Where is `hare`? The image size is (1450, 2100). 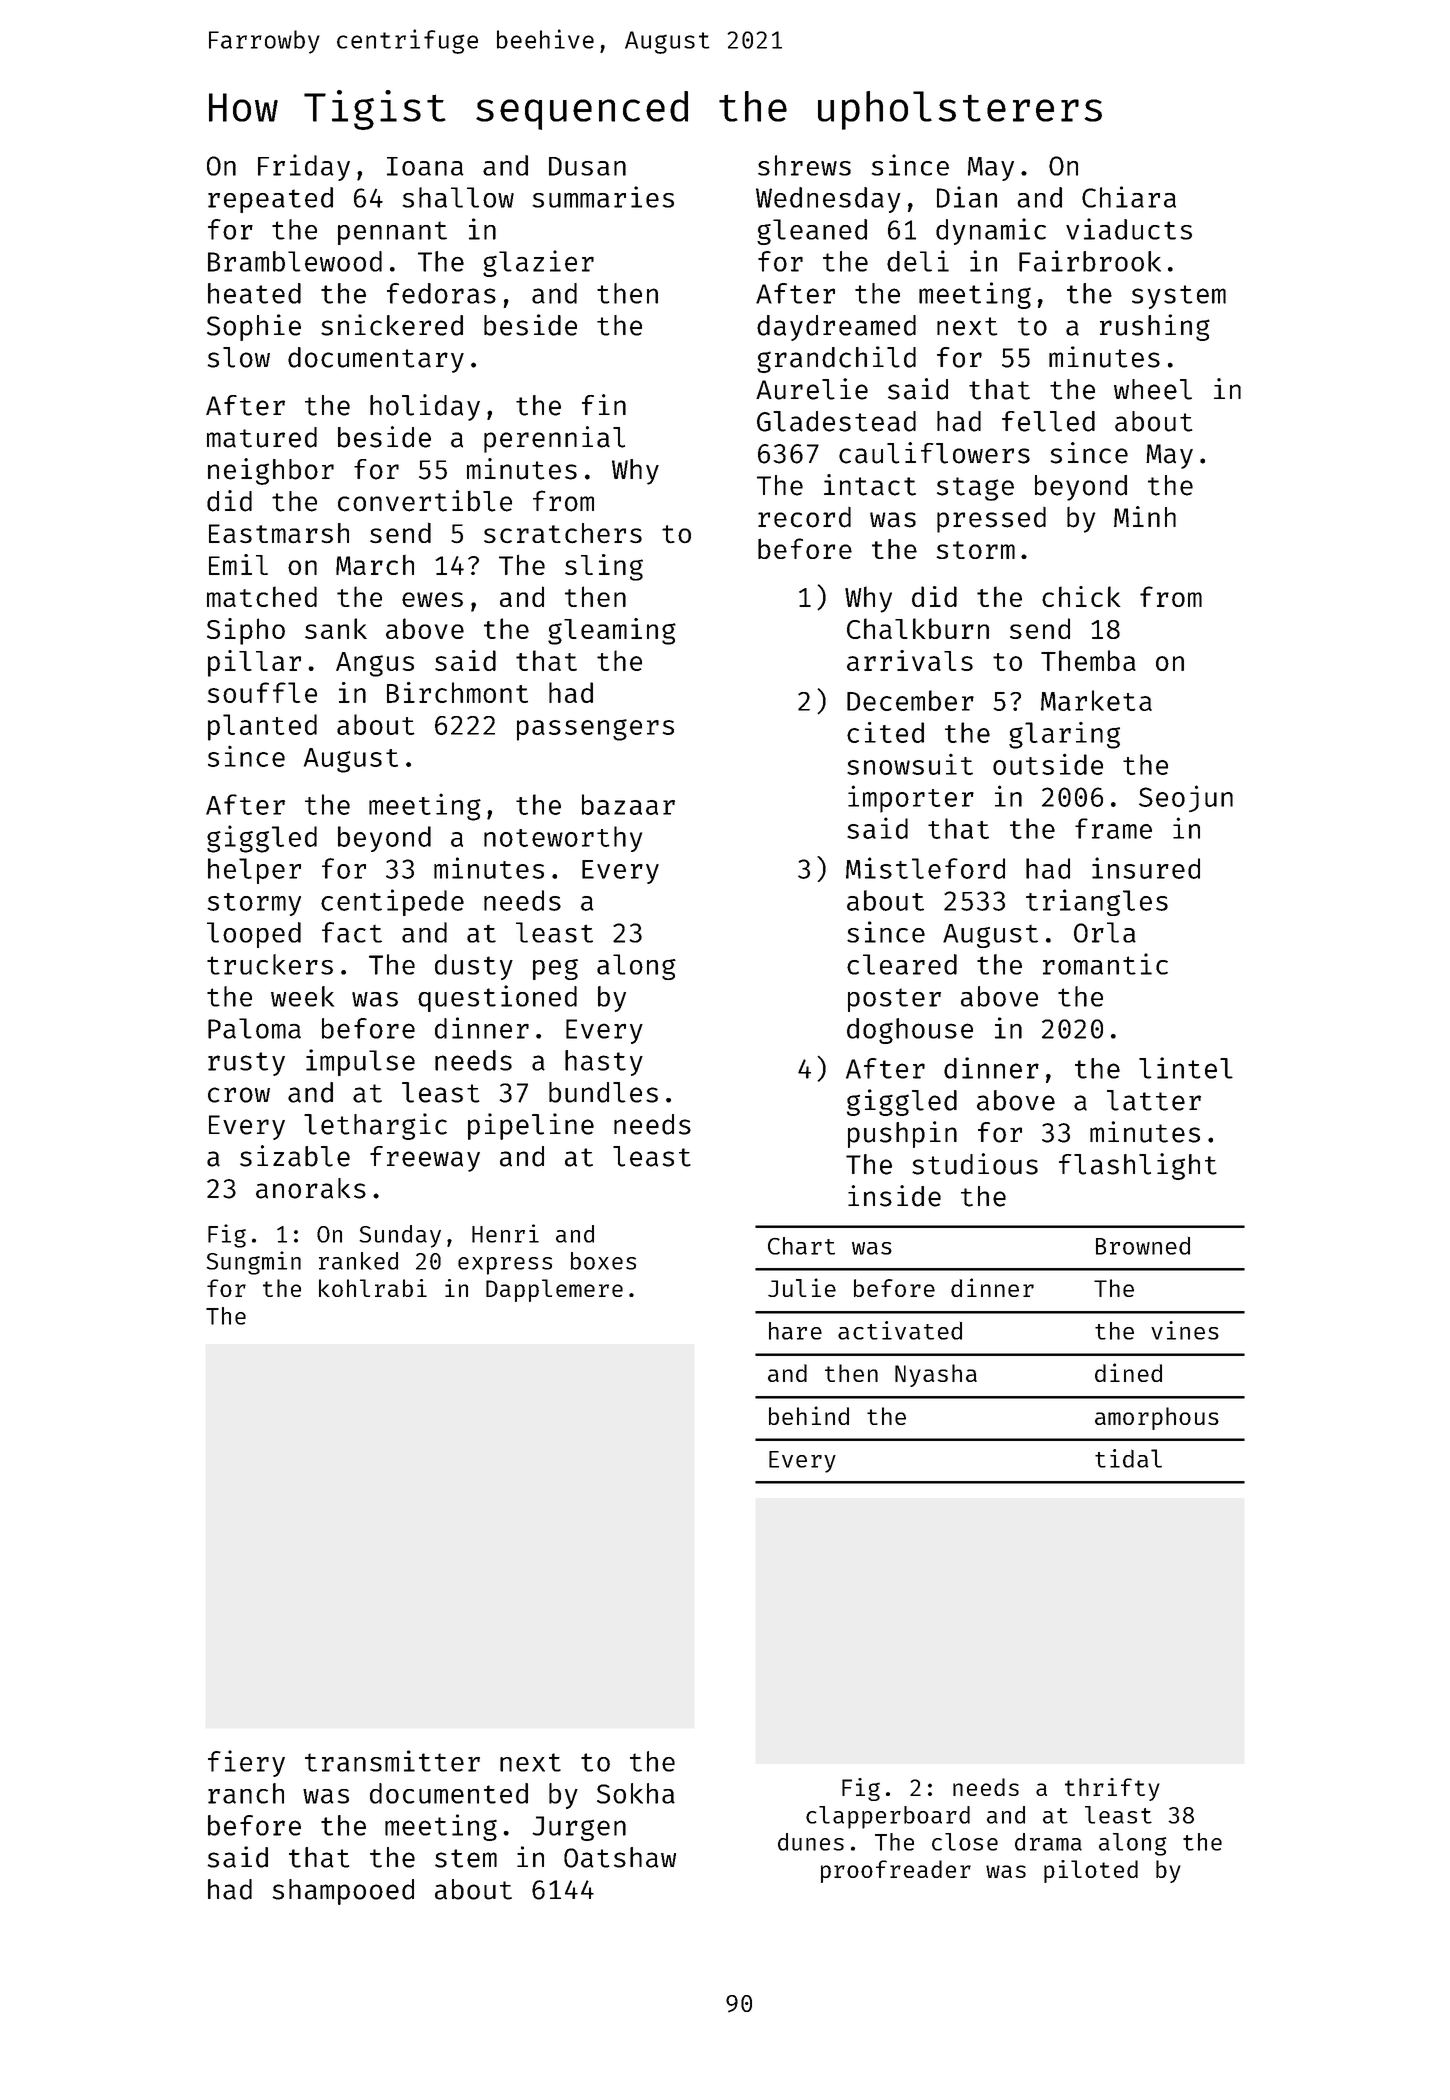 hare is located at coordinates (795, 1331).
